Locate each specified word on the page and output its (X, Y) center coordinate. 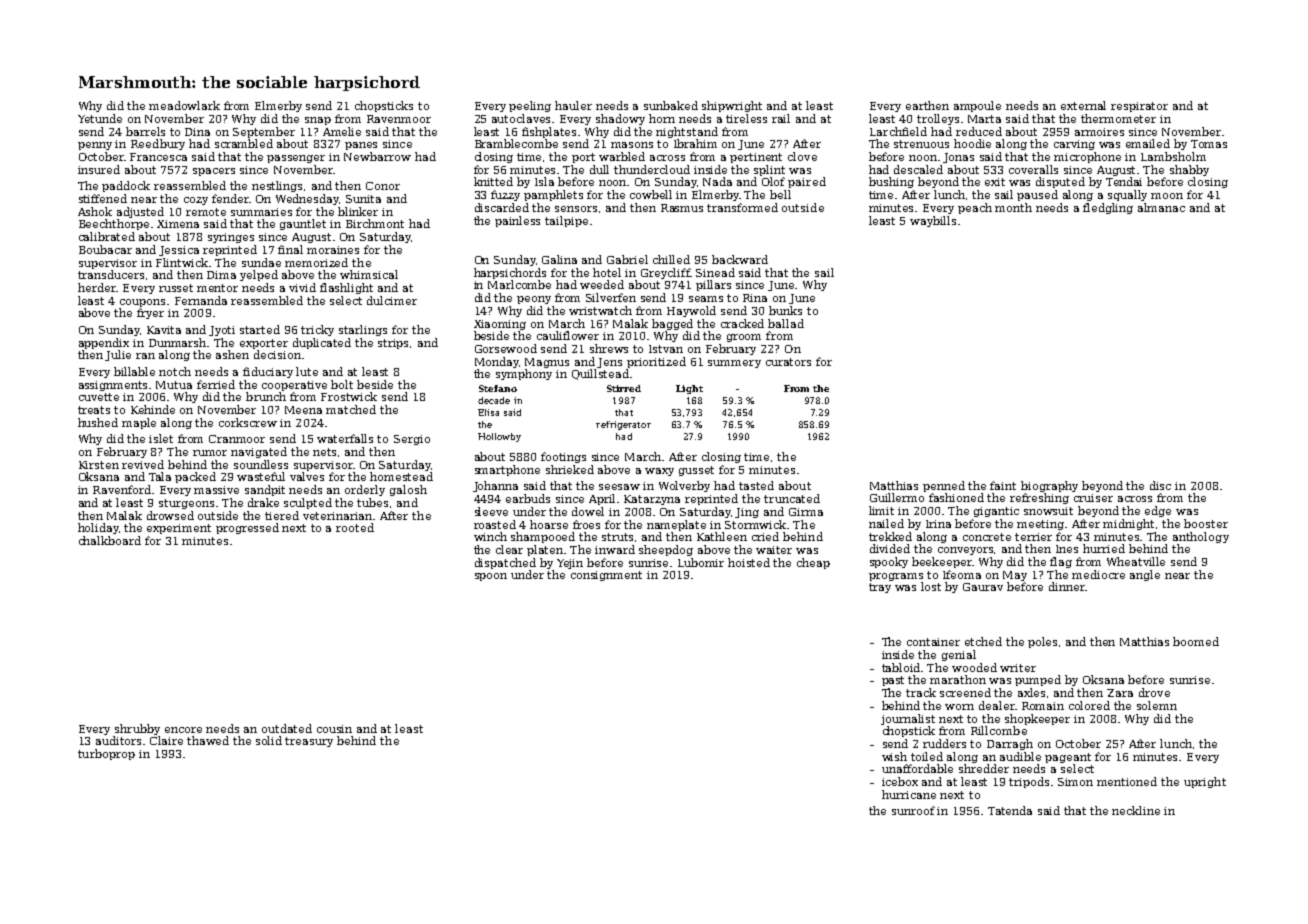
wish (894, 756)
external (1083, 105)
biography (1049, 486)
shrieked (570, 469)
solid (269, 740)
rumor (210, 453)
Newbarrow (377, 156)
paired (807, 182)
